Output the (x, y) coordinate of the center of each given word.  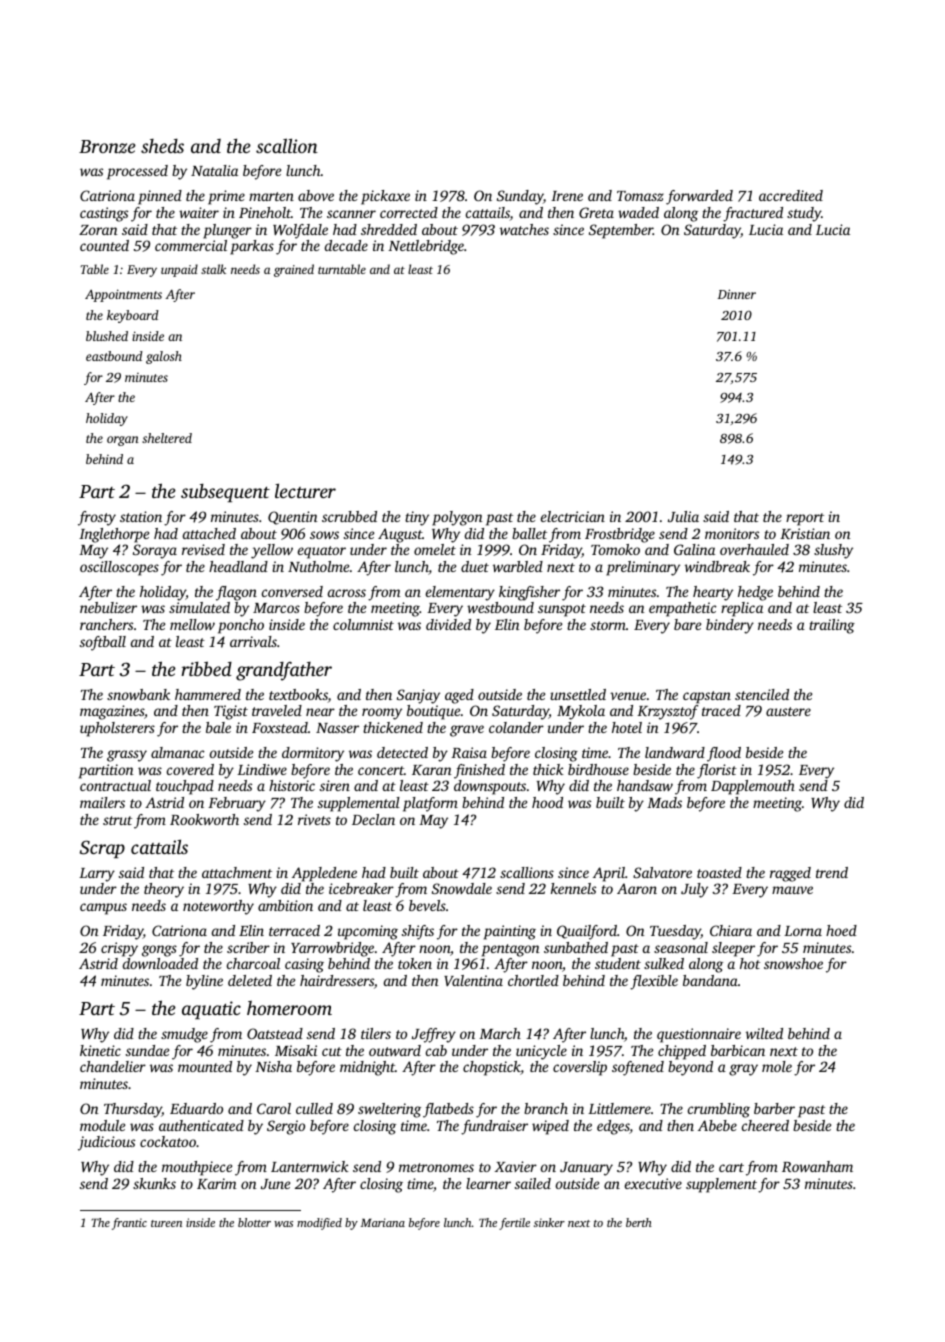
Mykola (581, 712)
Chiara (731, 930)
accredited (791, 195)
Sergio (286, 1127)
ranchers (106, 624)
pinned (160, 197)
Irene (567, 196)
